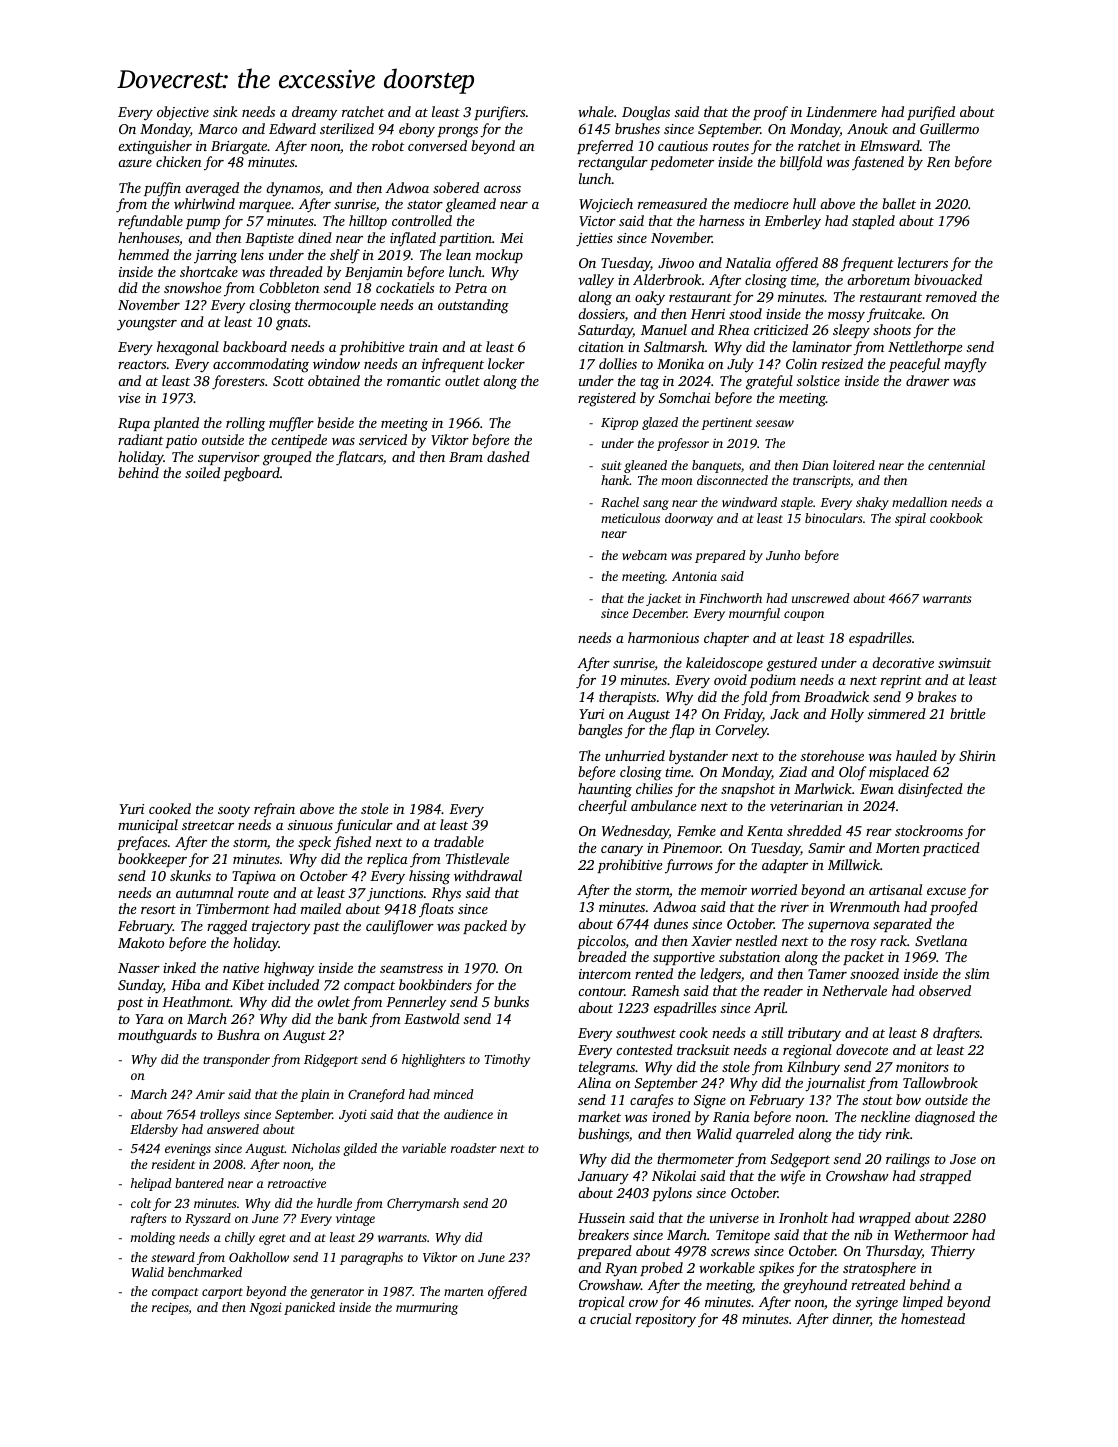 The width and height of the document is (1118, 1447). Describe the element at coordinates (821, 598) in the document. I see `unscrewed` at that location.
